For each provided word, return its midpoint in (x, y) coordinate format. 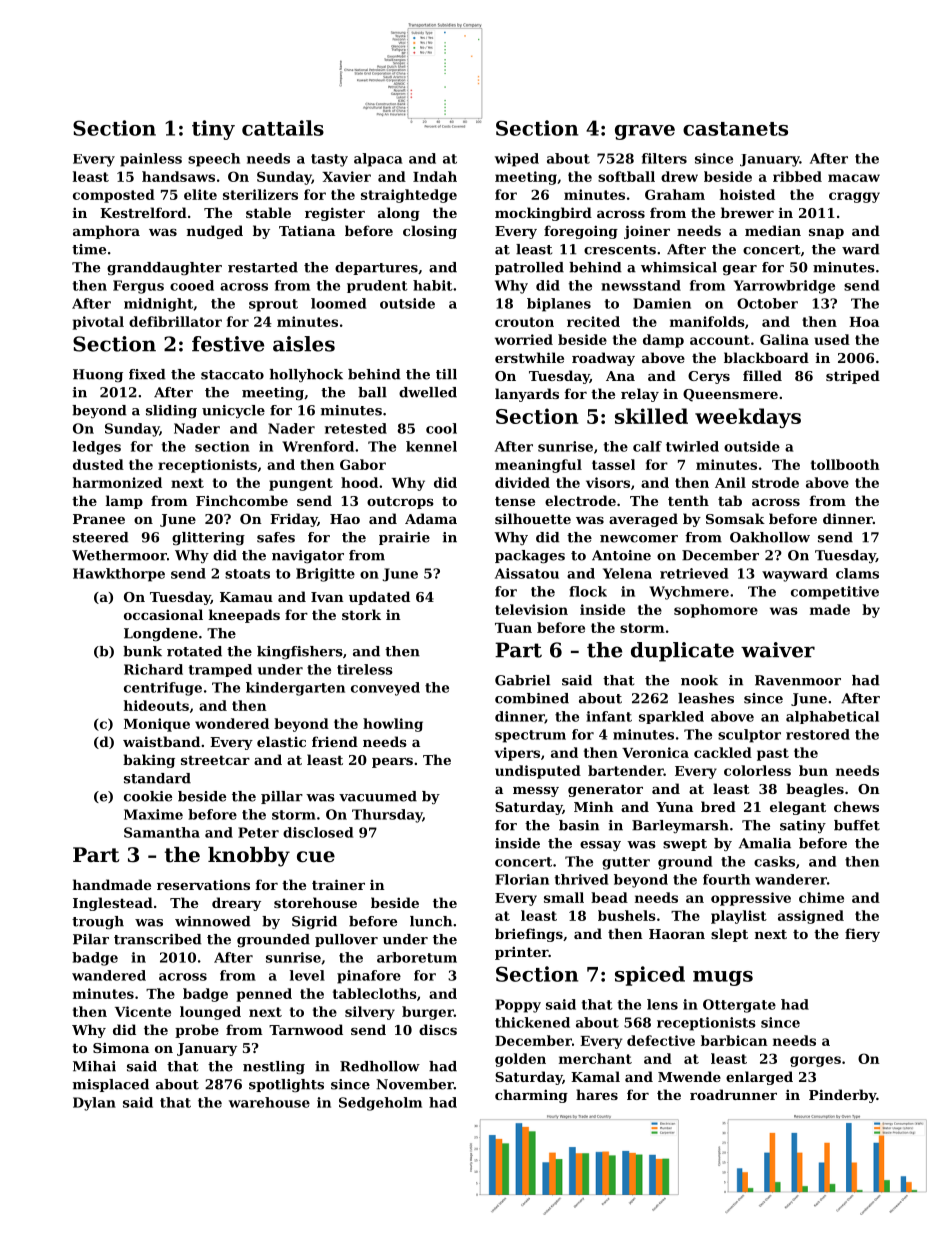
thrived (581, 879)
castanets (735, 129)
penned (264, 995)
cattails (283, 128)
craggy (854, 197)
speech (214, 160)
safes (276, 537)
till (446, 374)
